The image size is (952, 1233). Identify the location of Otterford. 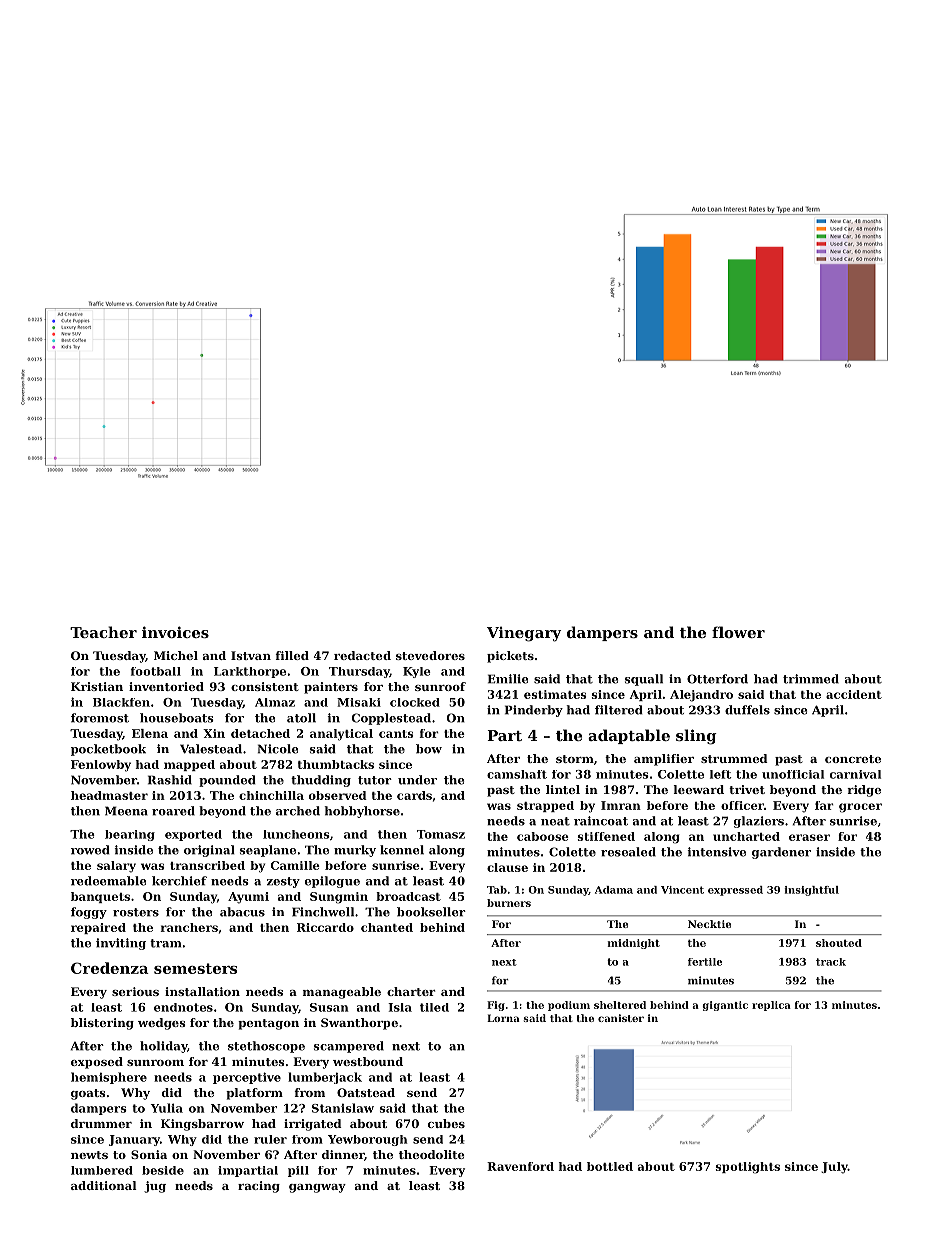
(717, 679).
